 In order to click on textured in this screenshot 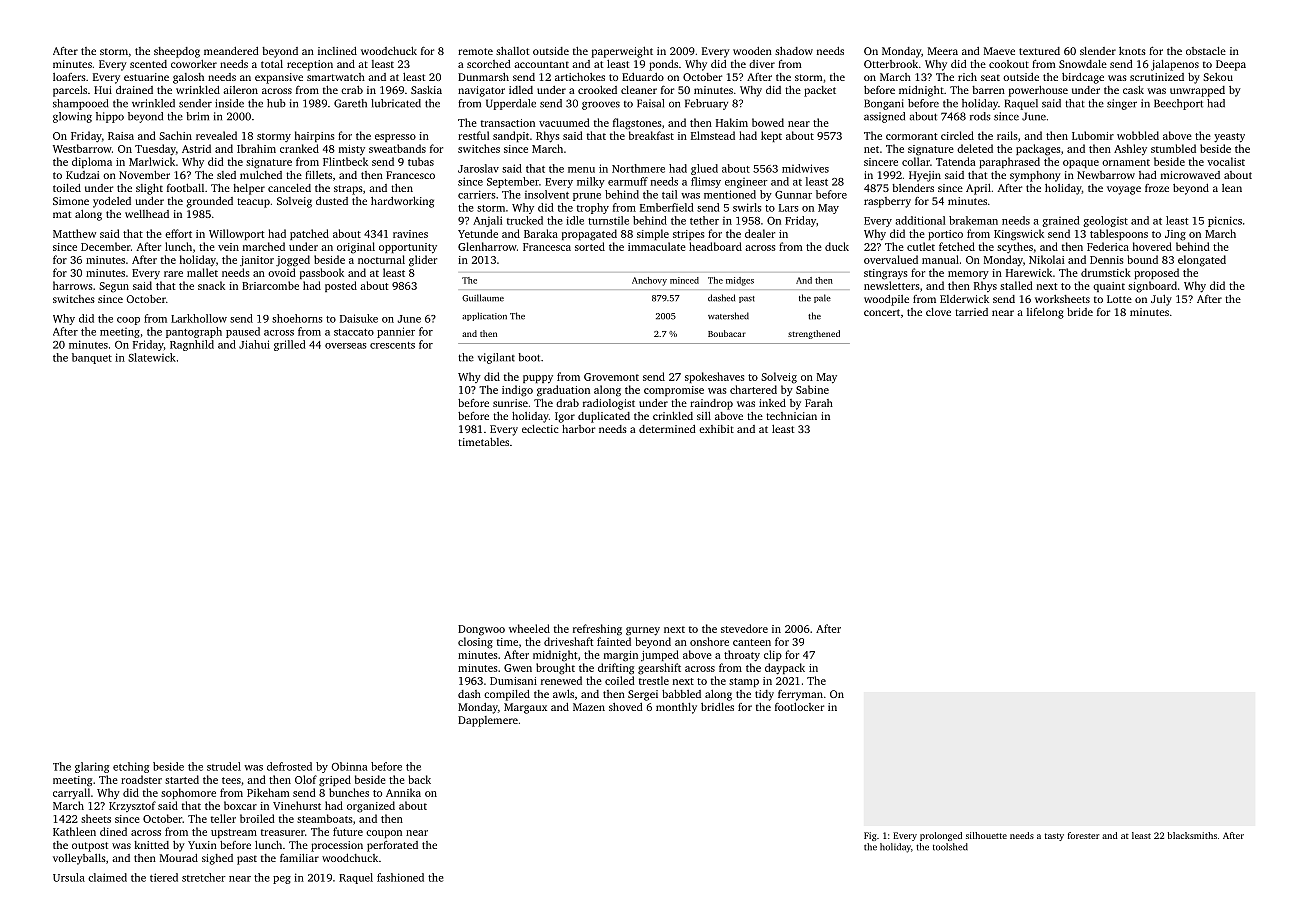, I will do `click(1039, 51)`.
